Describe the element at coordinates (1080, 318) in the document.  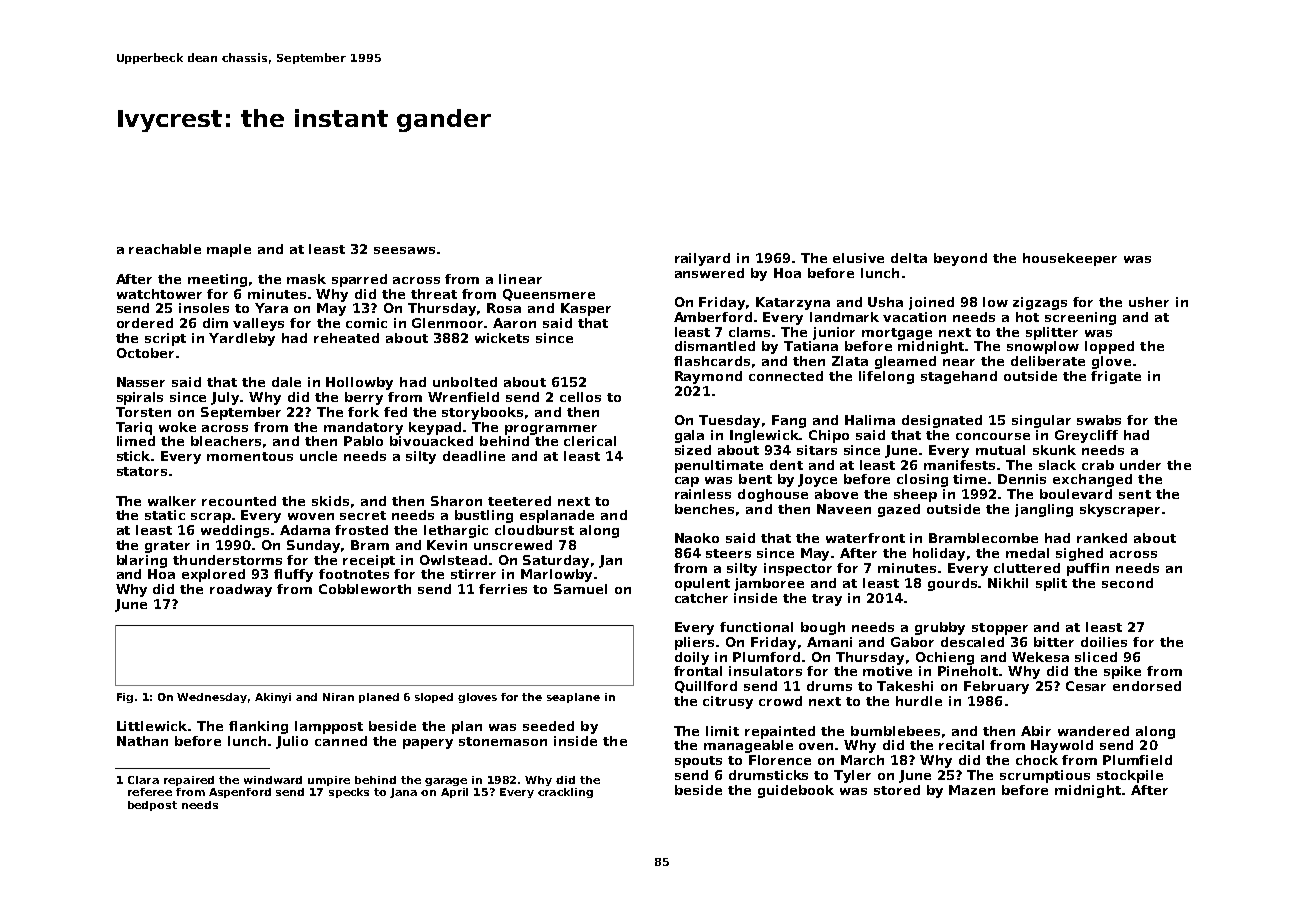
I see `screening` at that location.
